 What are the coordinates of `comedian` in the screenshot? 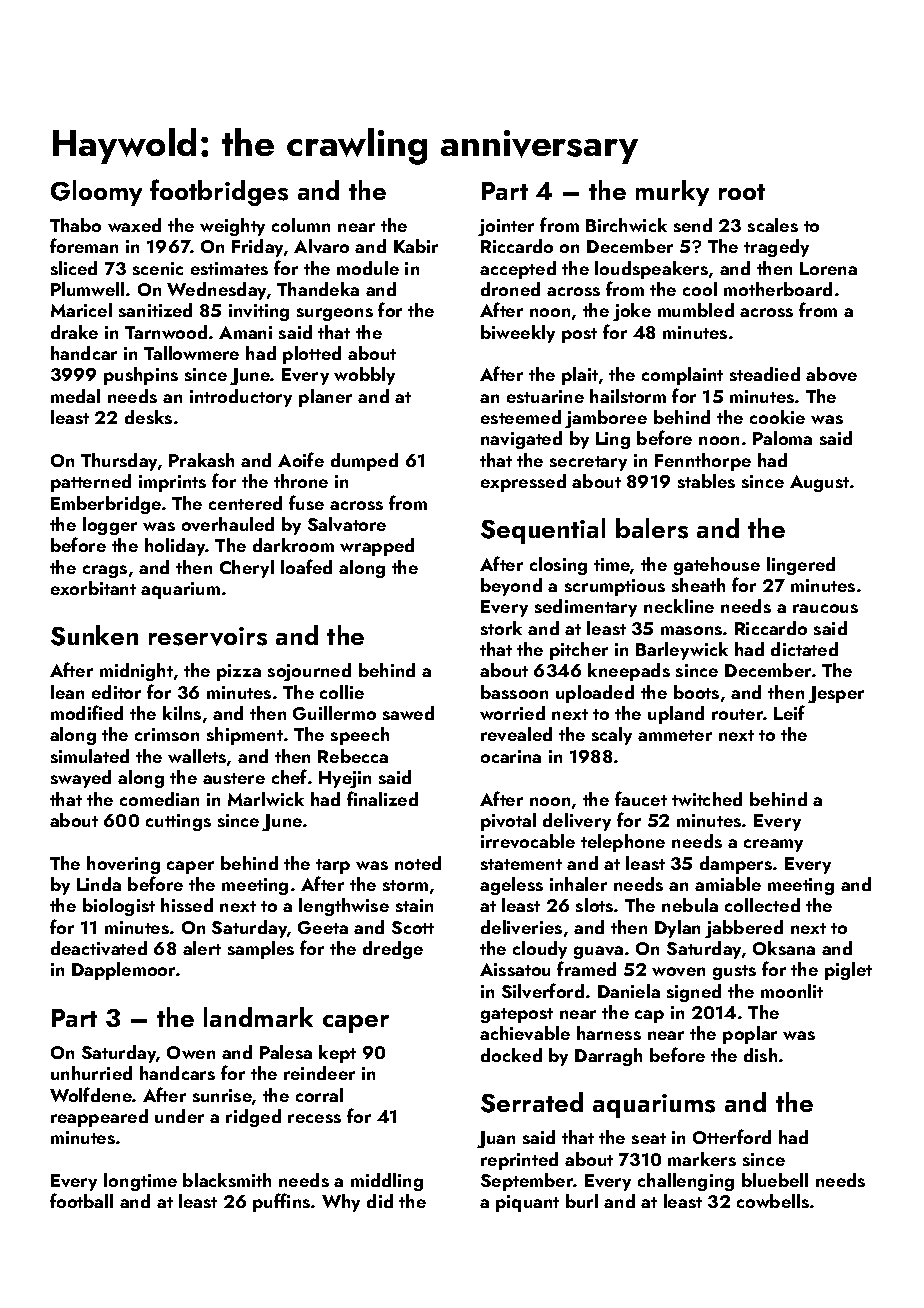 It's located at (159, 799).
